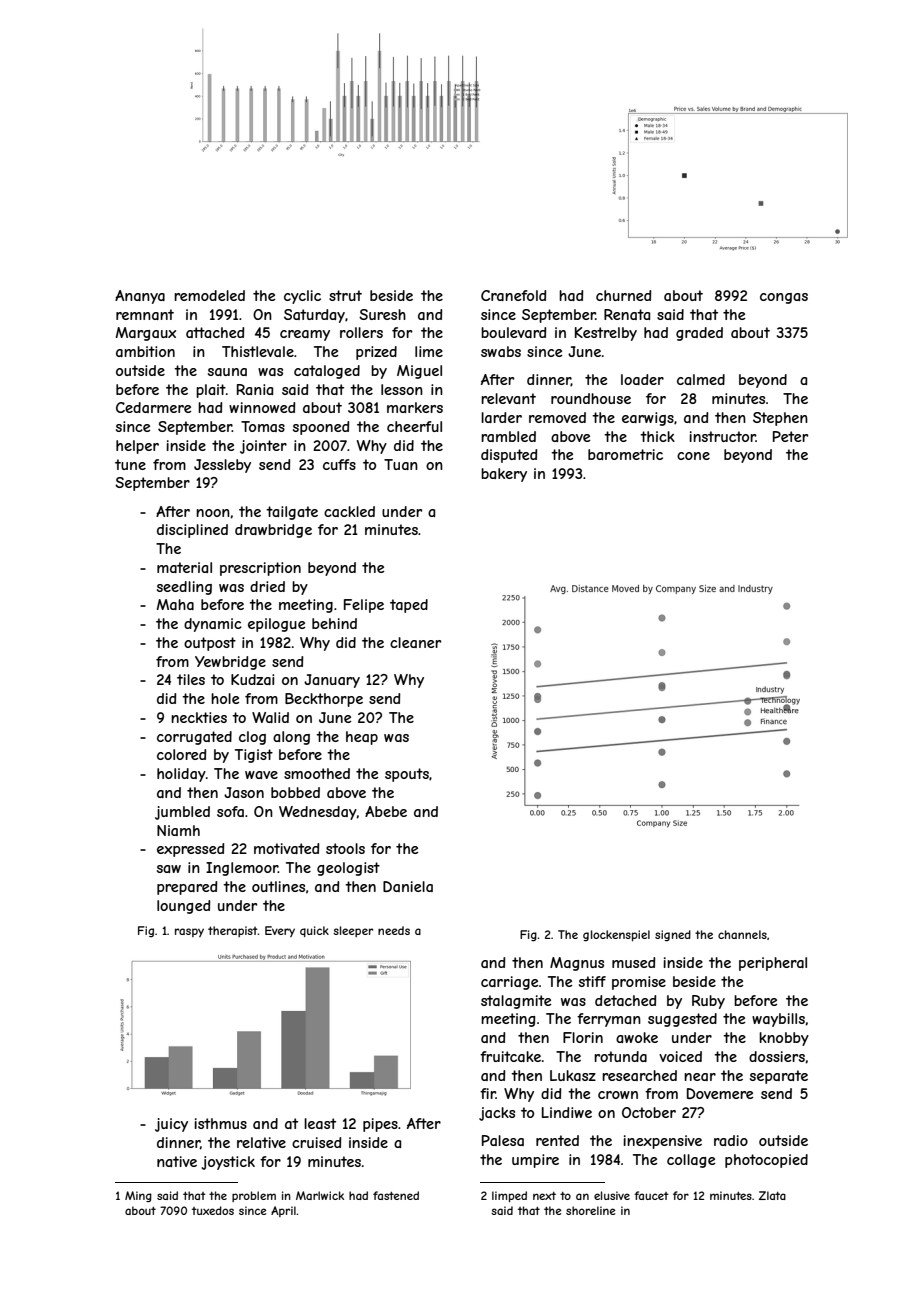 The width and height of the screenshot is (924, 1308). What do you see at coordinates (140, 297) in the screenshot?
I see `Ananya` at bounding box center [140, 297].
